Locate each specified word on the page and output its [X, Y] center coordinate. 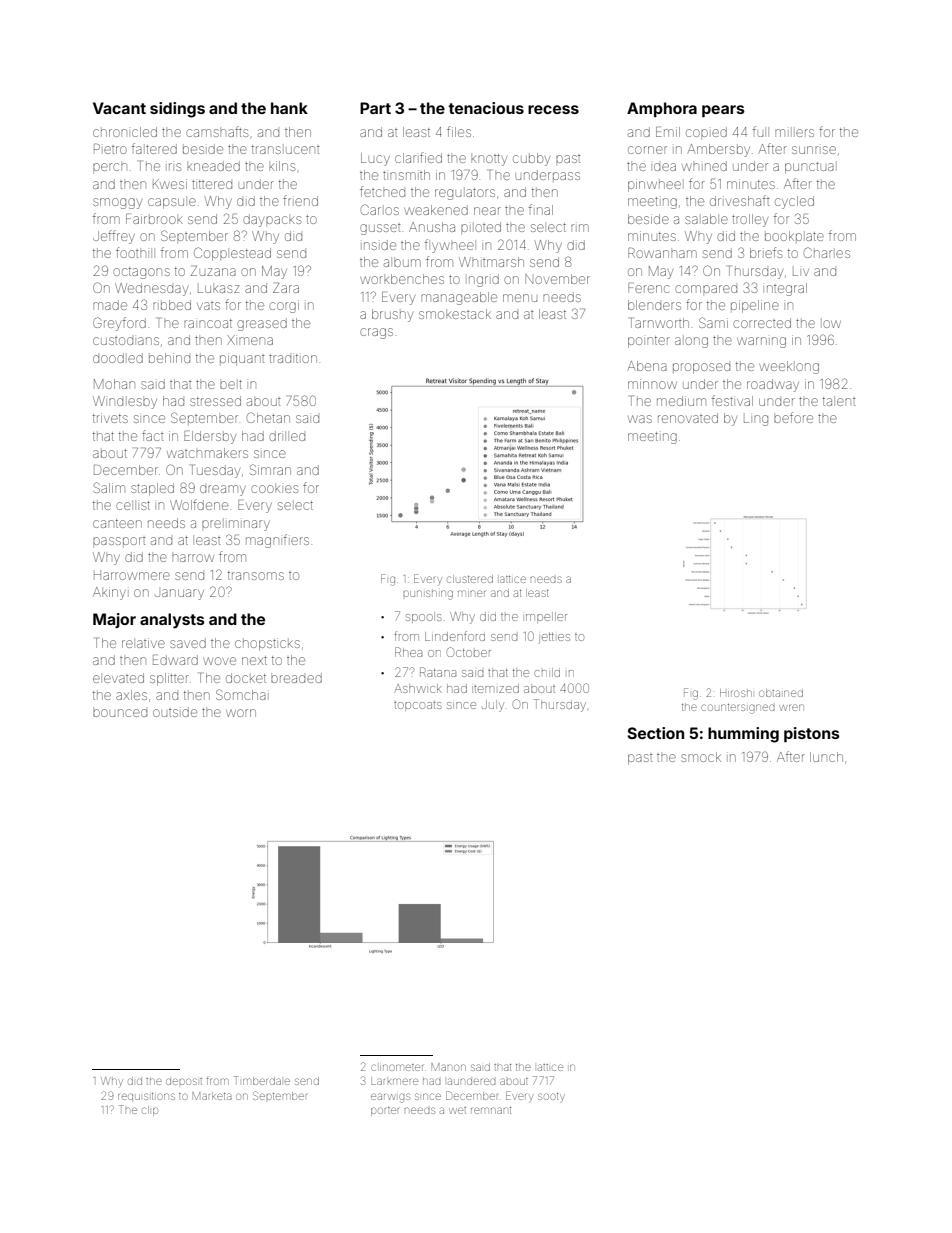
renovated [688, 418]
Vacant [119, 108]
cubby [531, 159]
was [640, 419]
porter [385, 1111]
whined [704, 166]
